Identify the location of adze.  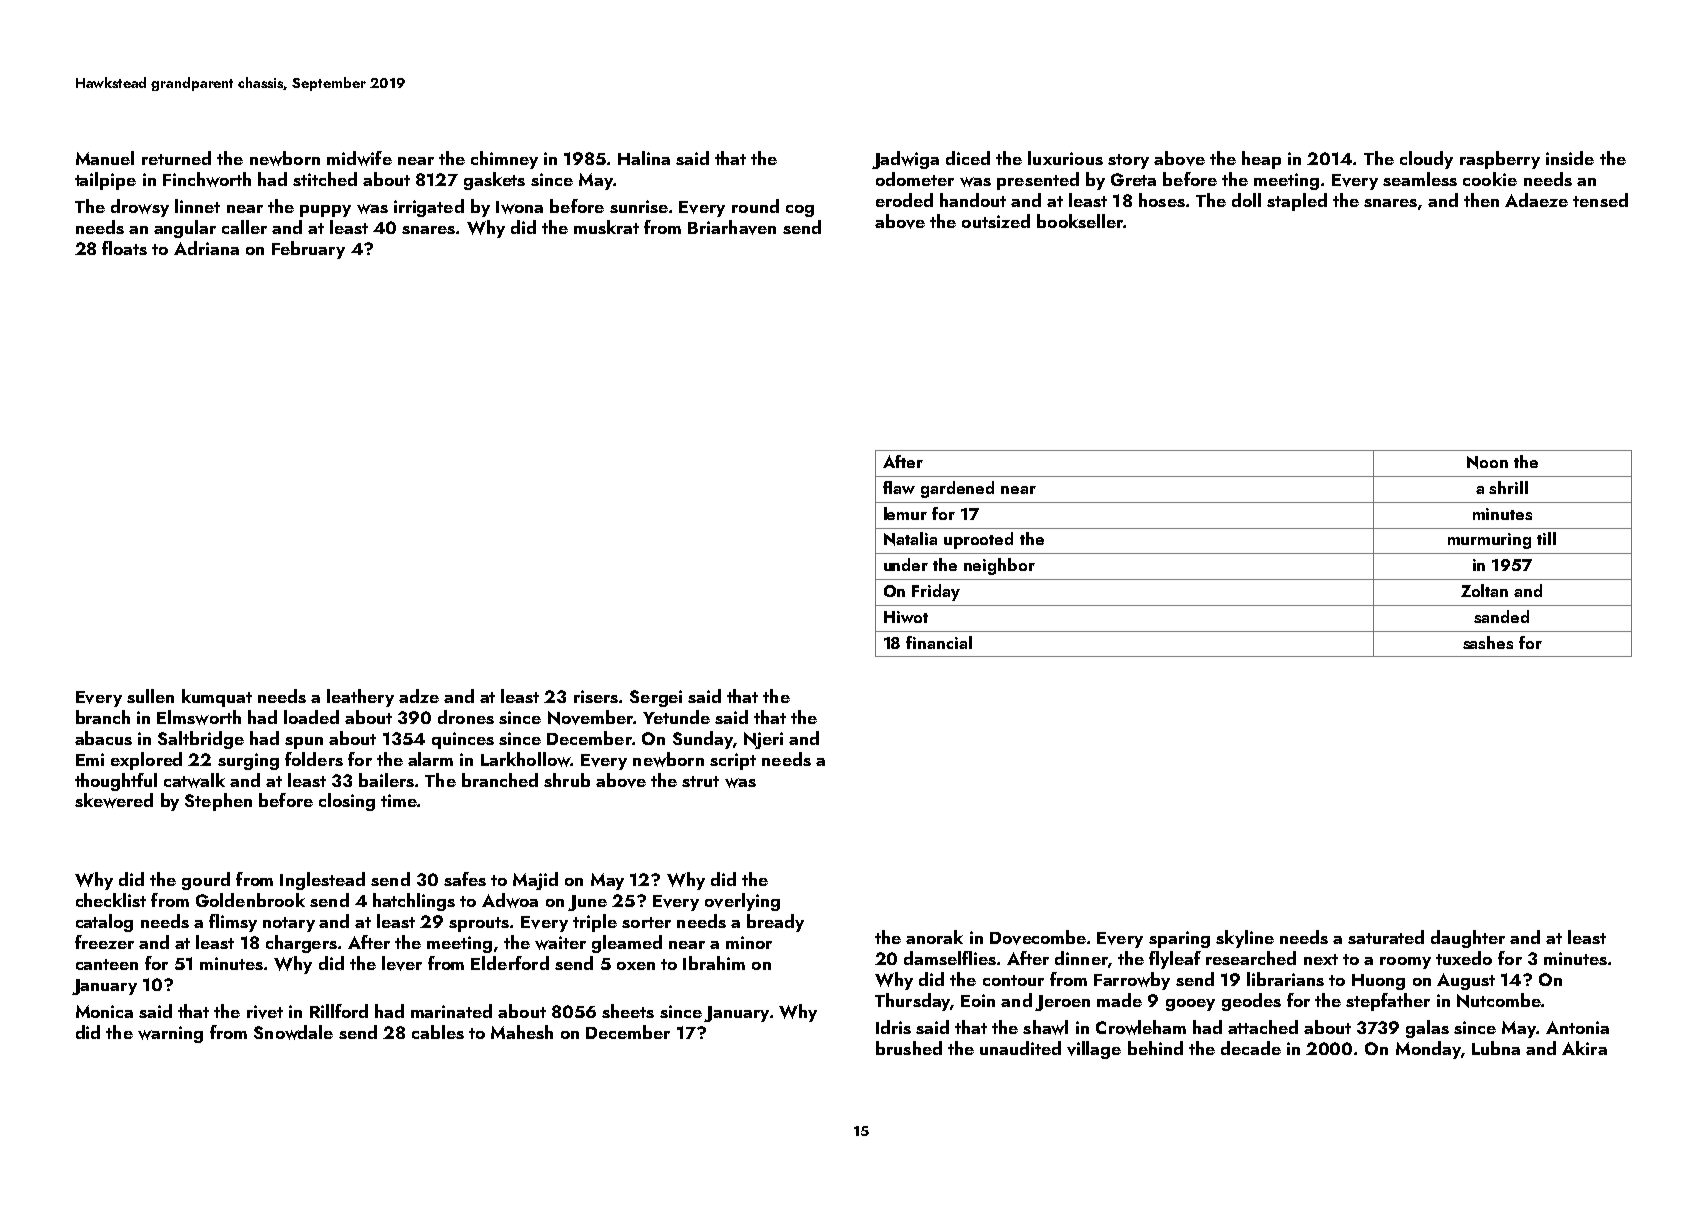
(419, 696).
